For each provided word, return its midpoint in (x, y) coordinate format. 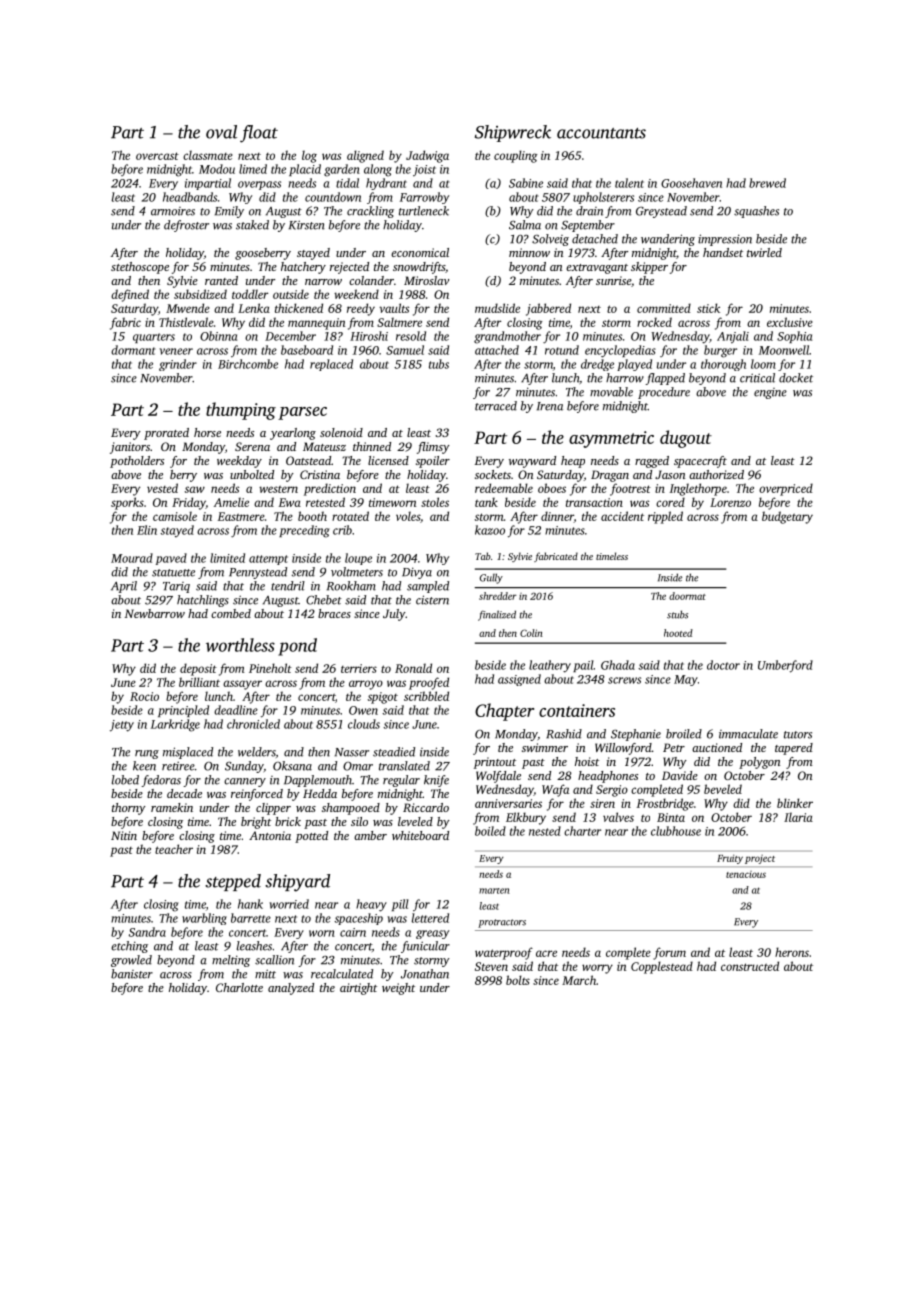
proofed (429, 683)
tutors (798, 735)
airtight (358, 989)
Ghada (618, 665)
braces (334, 613)
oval (221, 132)
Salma (525, 225)
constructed (750, 966)
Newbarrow (155, 613)
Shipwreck (513, 133)
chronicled (253, 724)
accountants (601, 133)
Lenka (254, 308)
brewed (767, 183)
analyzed (291, 989)
